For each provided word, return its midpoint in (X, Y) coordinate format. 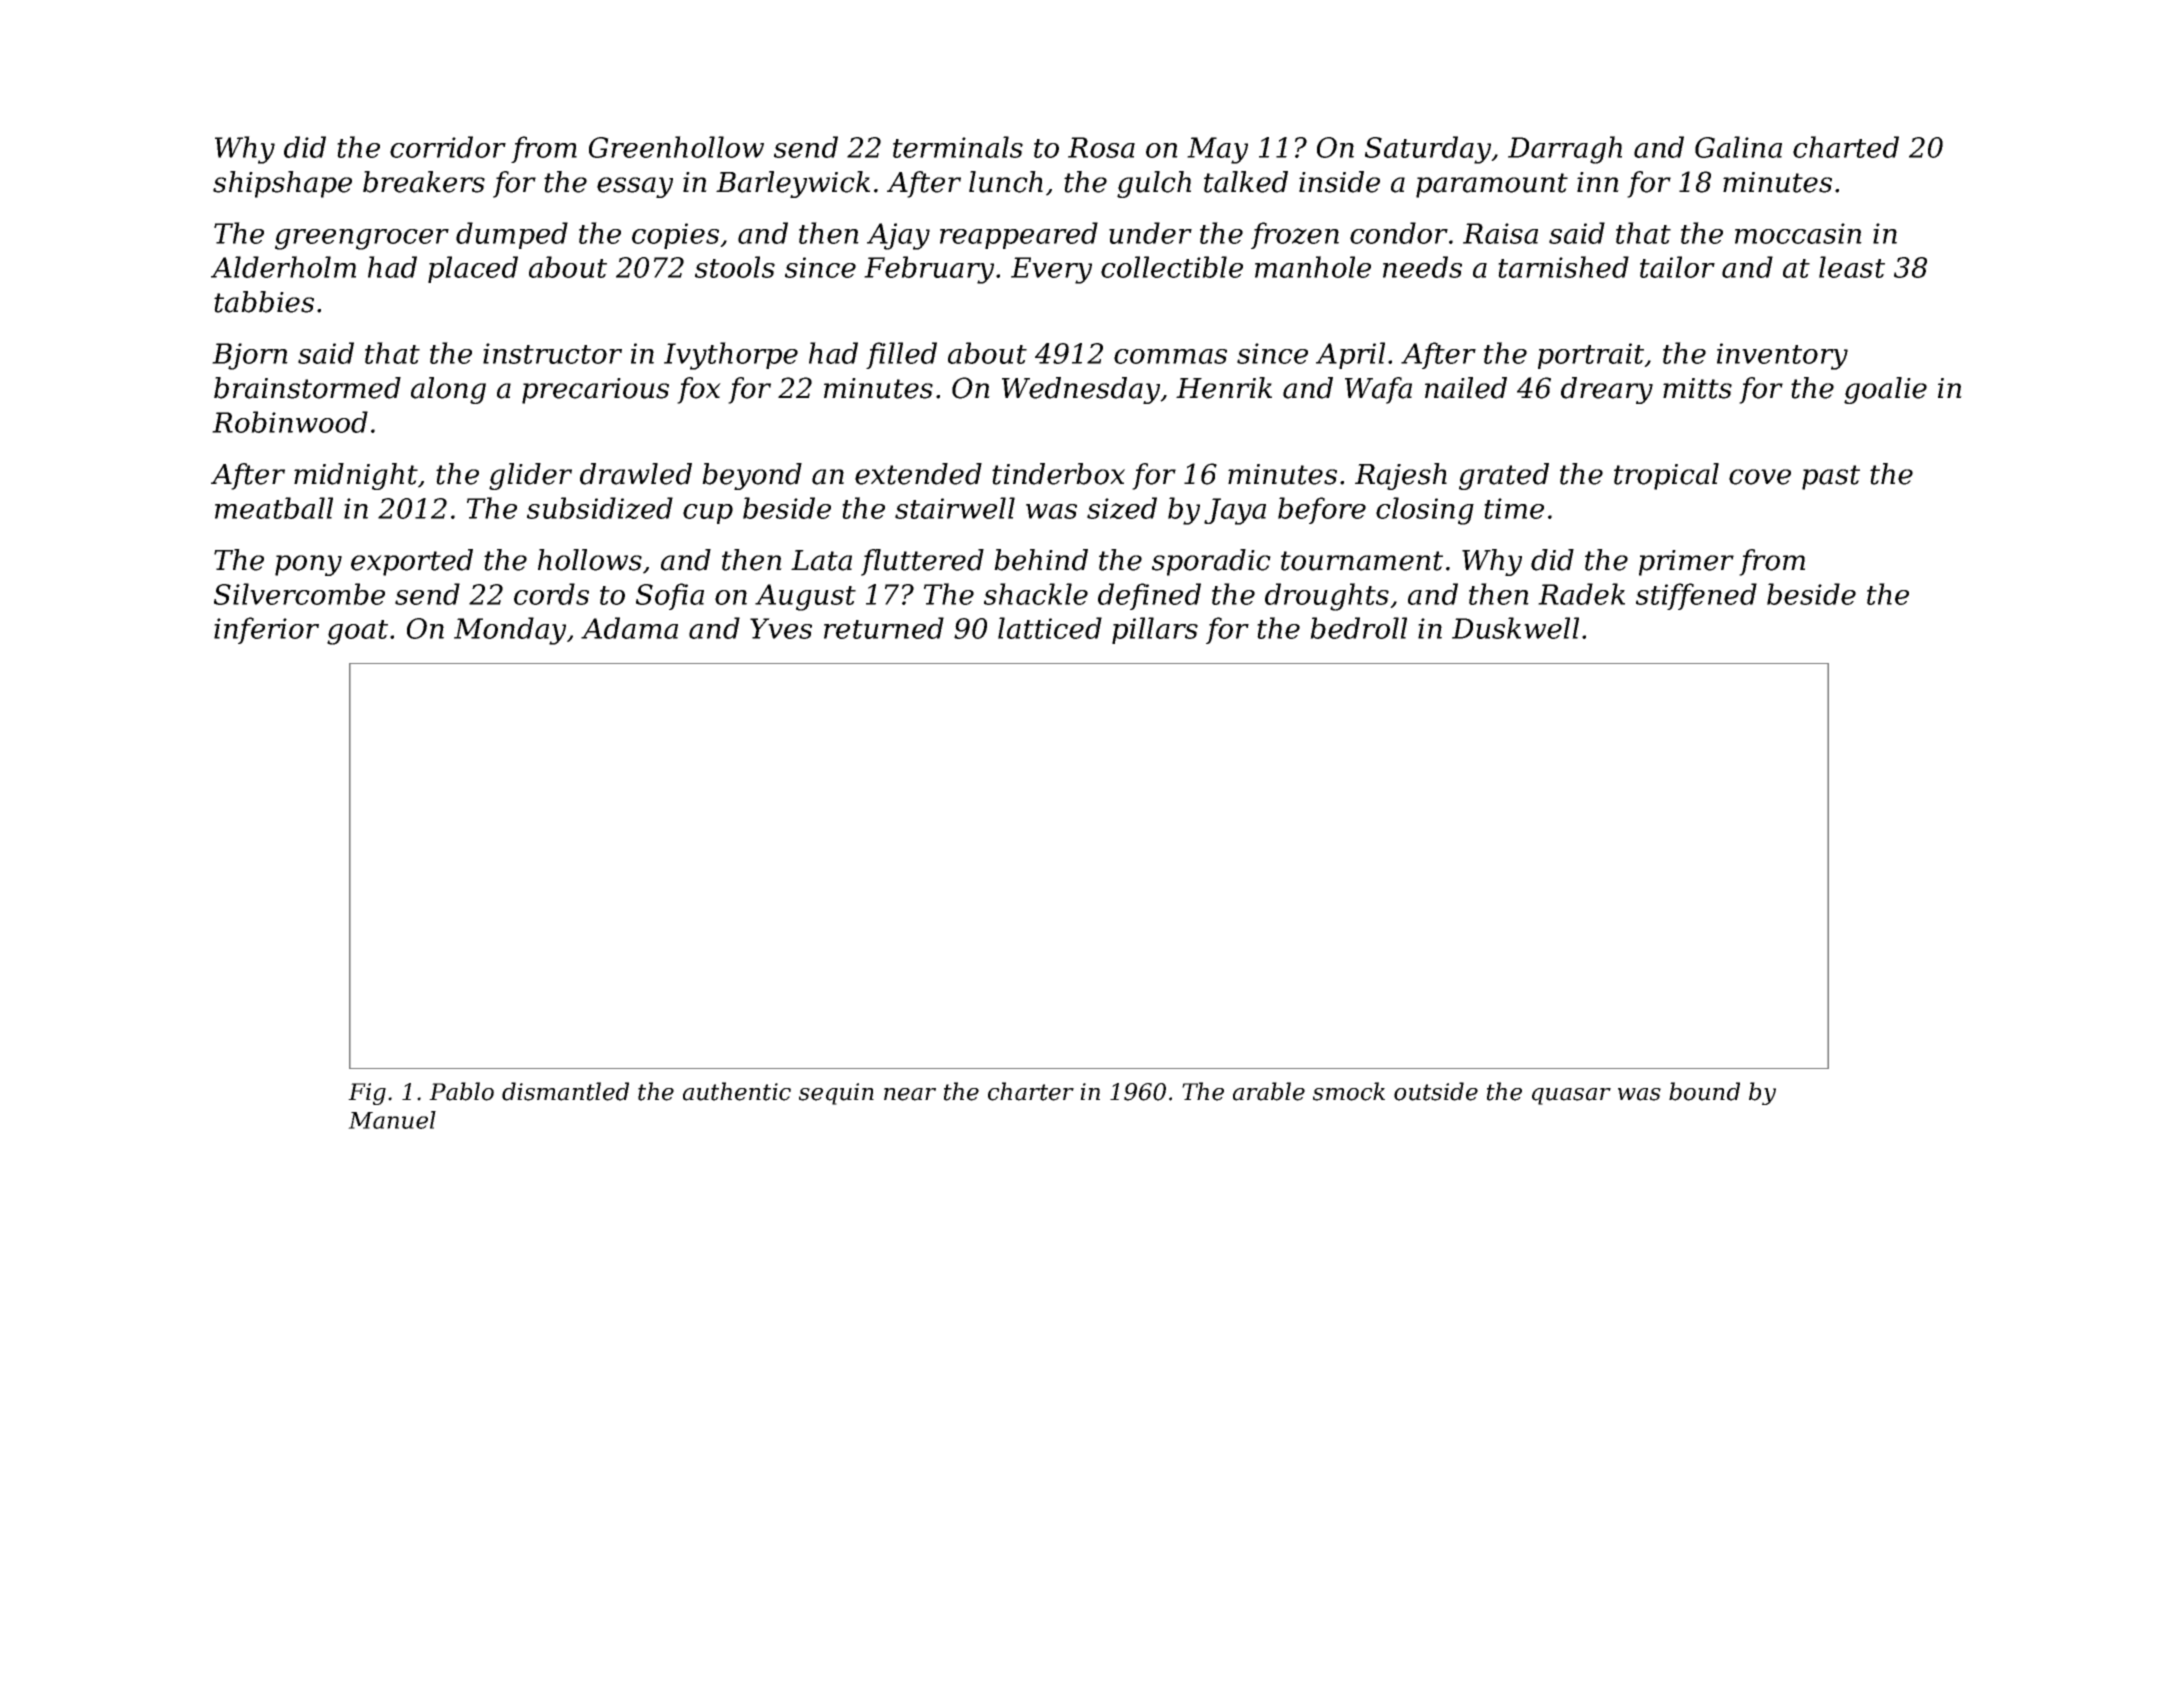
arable (1269, 1091)
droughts (1327, 597)
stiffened (1696, 596)
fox (699, 390)
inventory (1782, 356)
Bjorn (250, 356)
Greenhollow (676, 147)
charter (1031, 1091)
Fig (367, 1094)
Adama (629, 628)
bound (1704, 1091)
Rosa (1101, 147)
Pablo (461, 1091)
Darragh (1565, 150)
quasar (1571, 1096)
